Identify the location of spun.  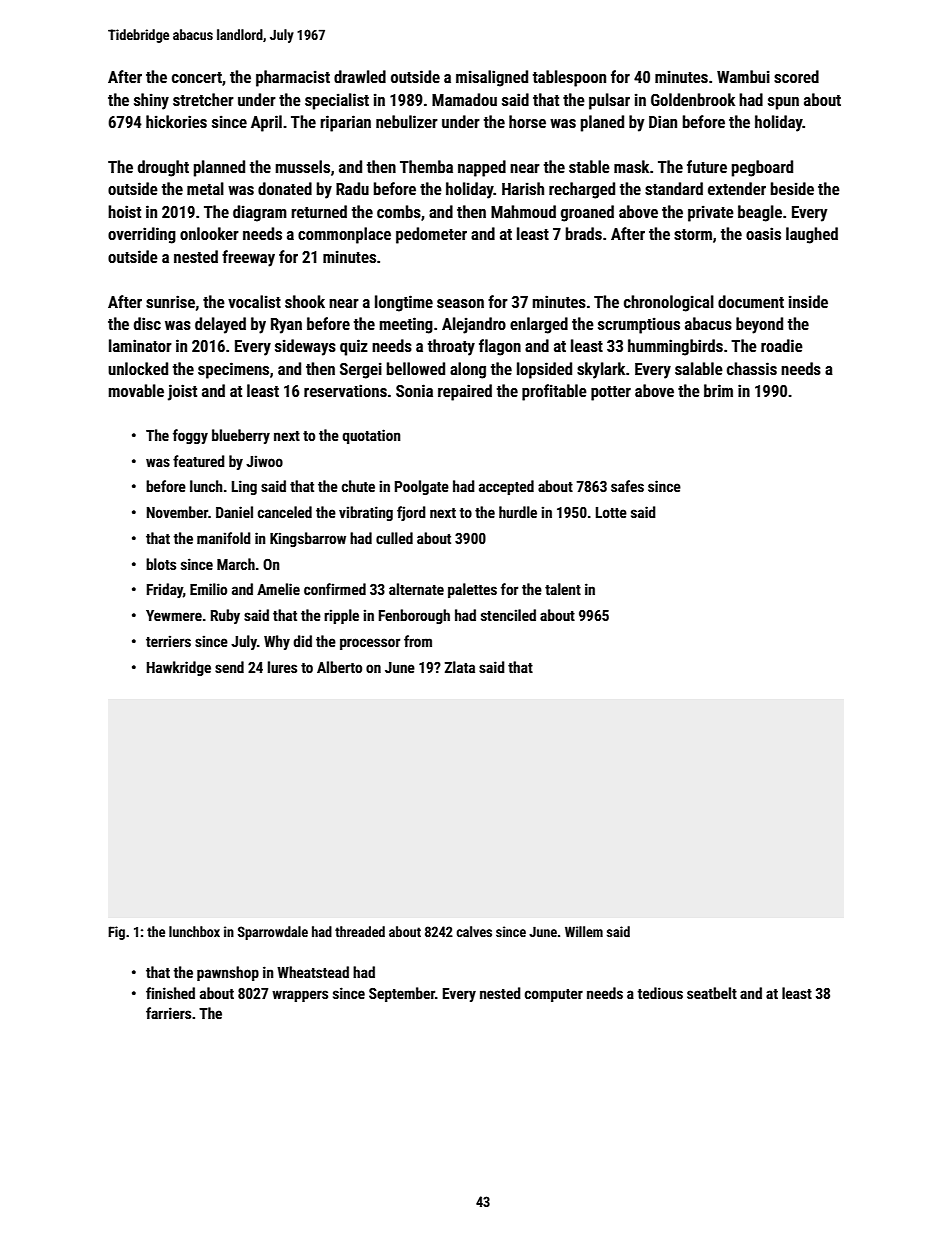
(783, 103).
